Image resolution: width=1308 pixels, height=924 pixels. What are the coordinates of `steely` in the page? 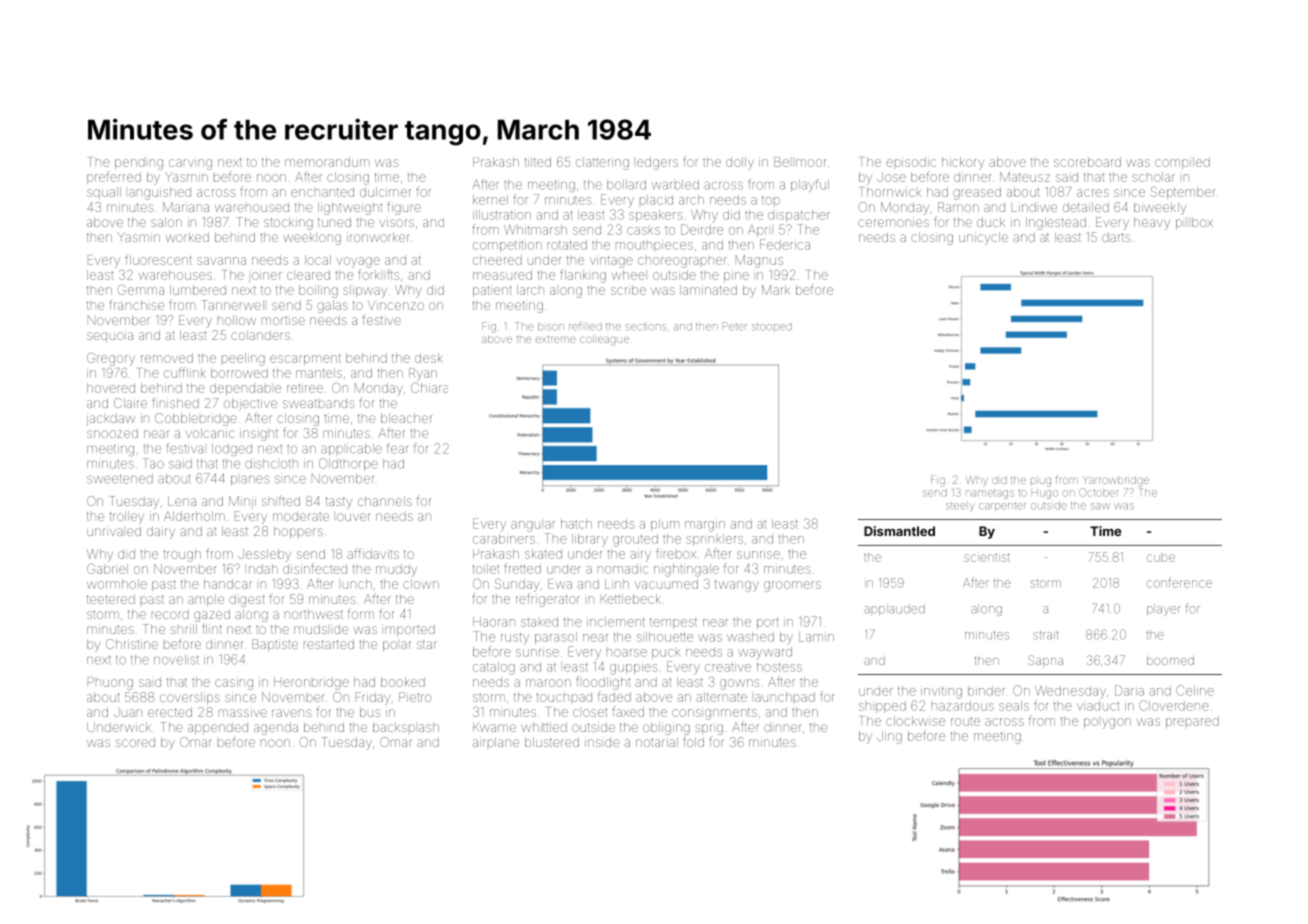 It's located at (960, 506).
